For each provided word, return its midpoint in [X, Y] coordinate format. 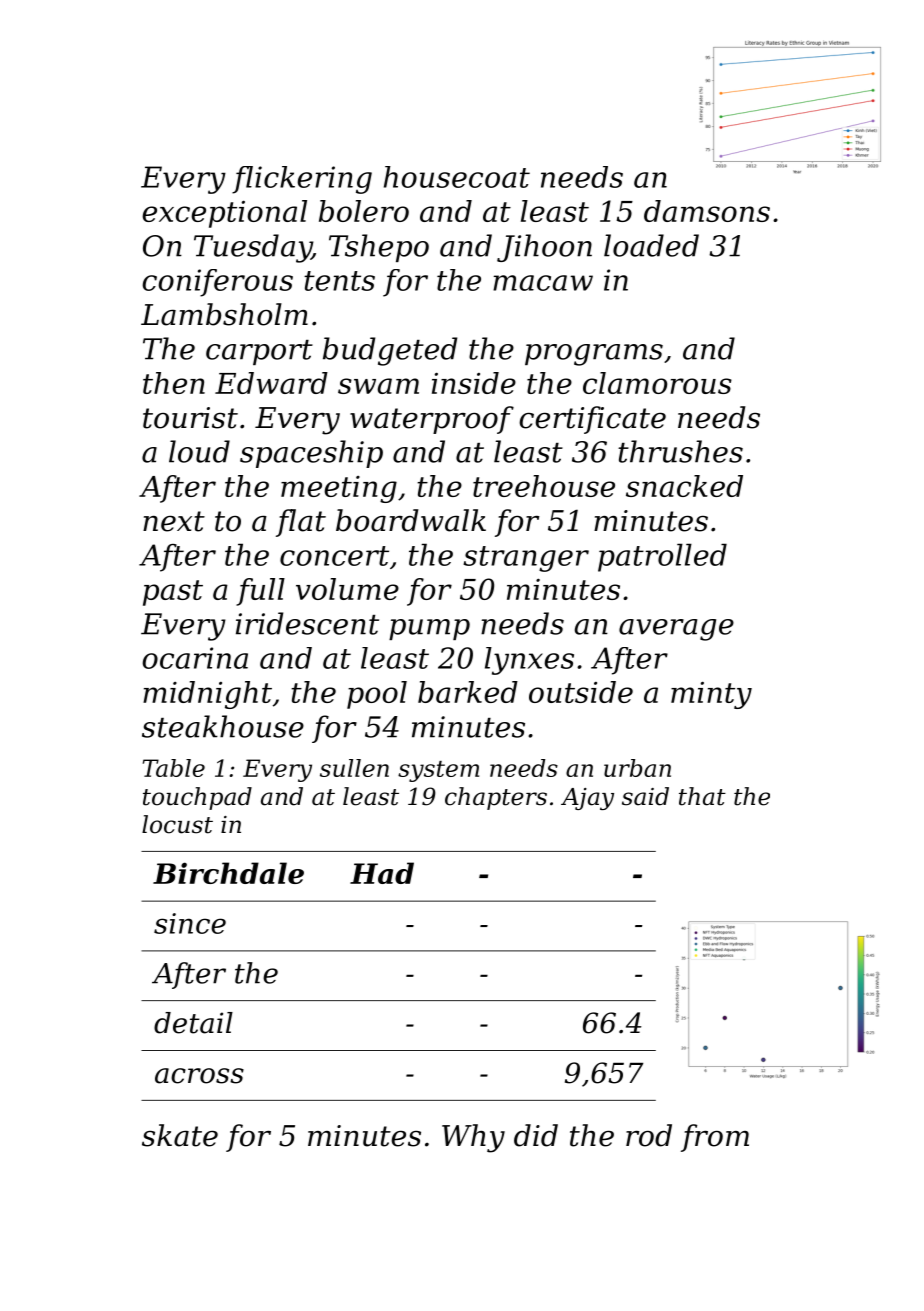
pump [429, 629]
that [702, 796]
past [173, 593]
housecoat [457, 177]
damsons [707, 211]
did [536, 1135]
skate [180, 1135]
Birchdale [228, 873]
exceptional [224, 214]
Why [473, 1138]
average [676, 630]
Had [382, 873]
